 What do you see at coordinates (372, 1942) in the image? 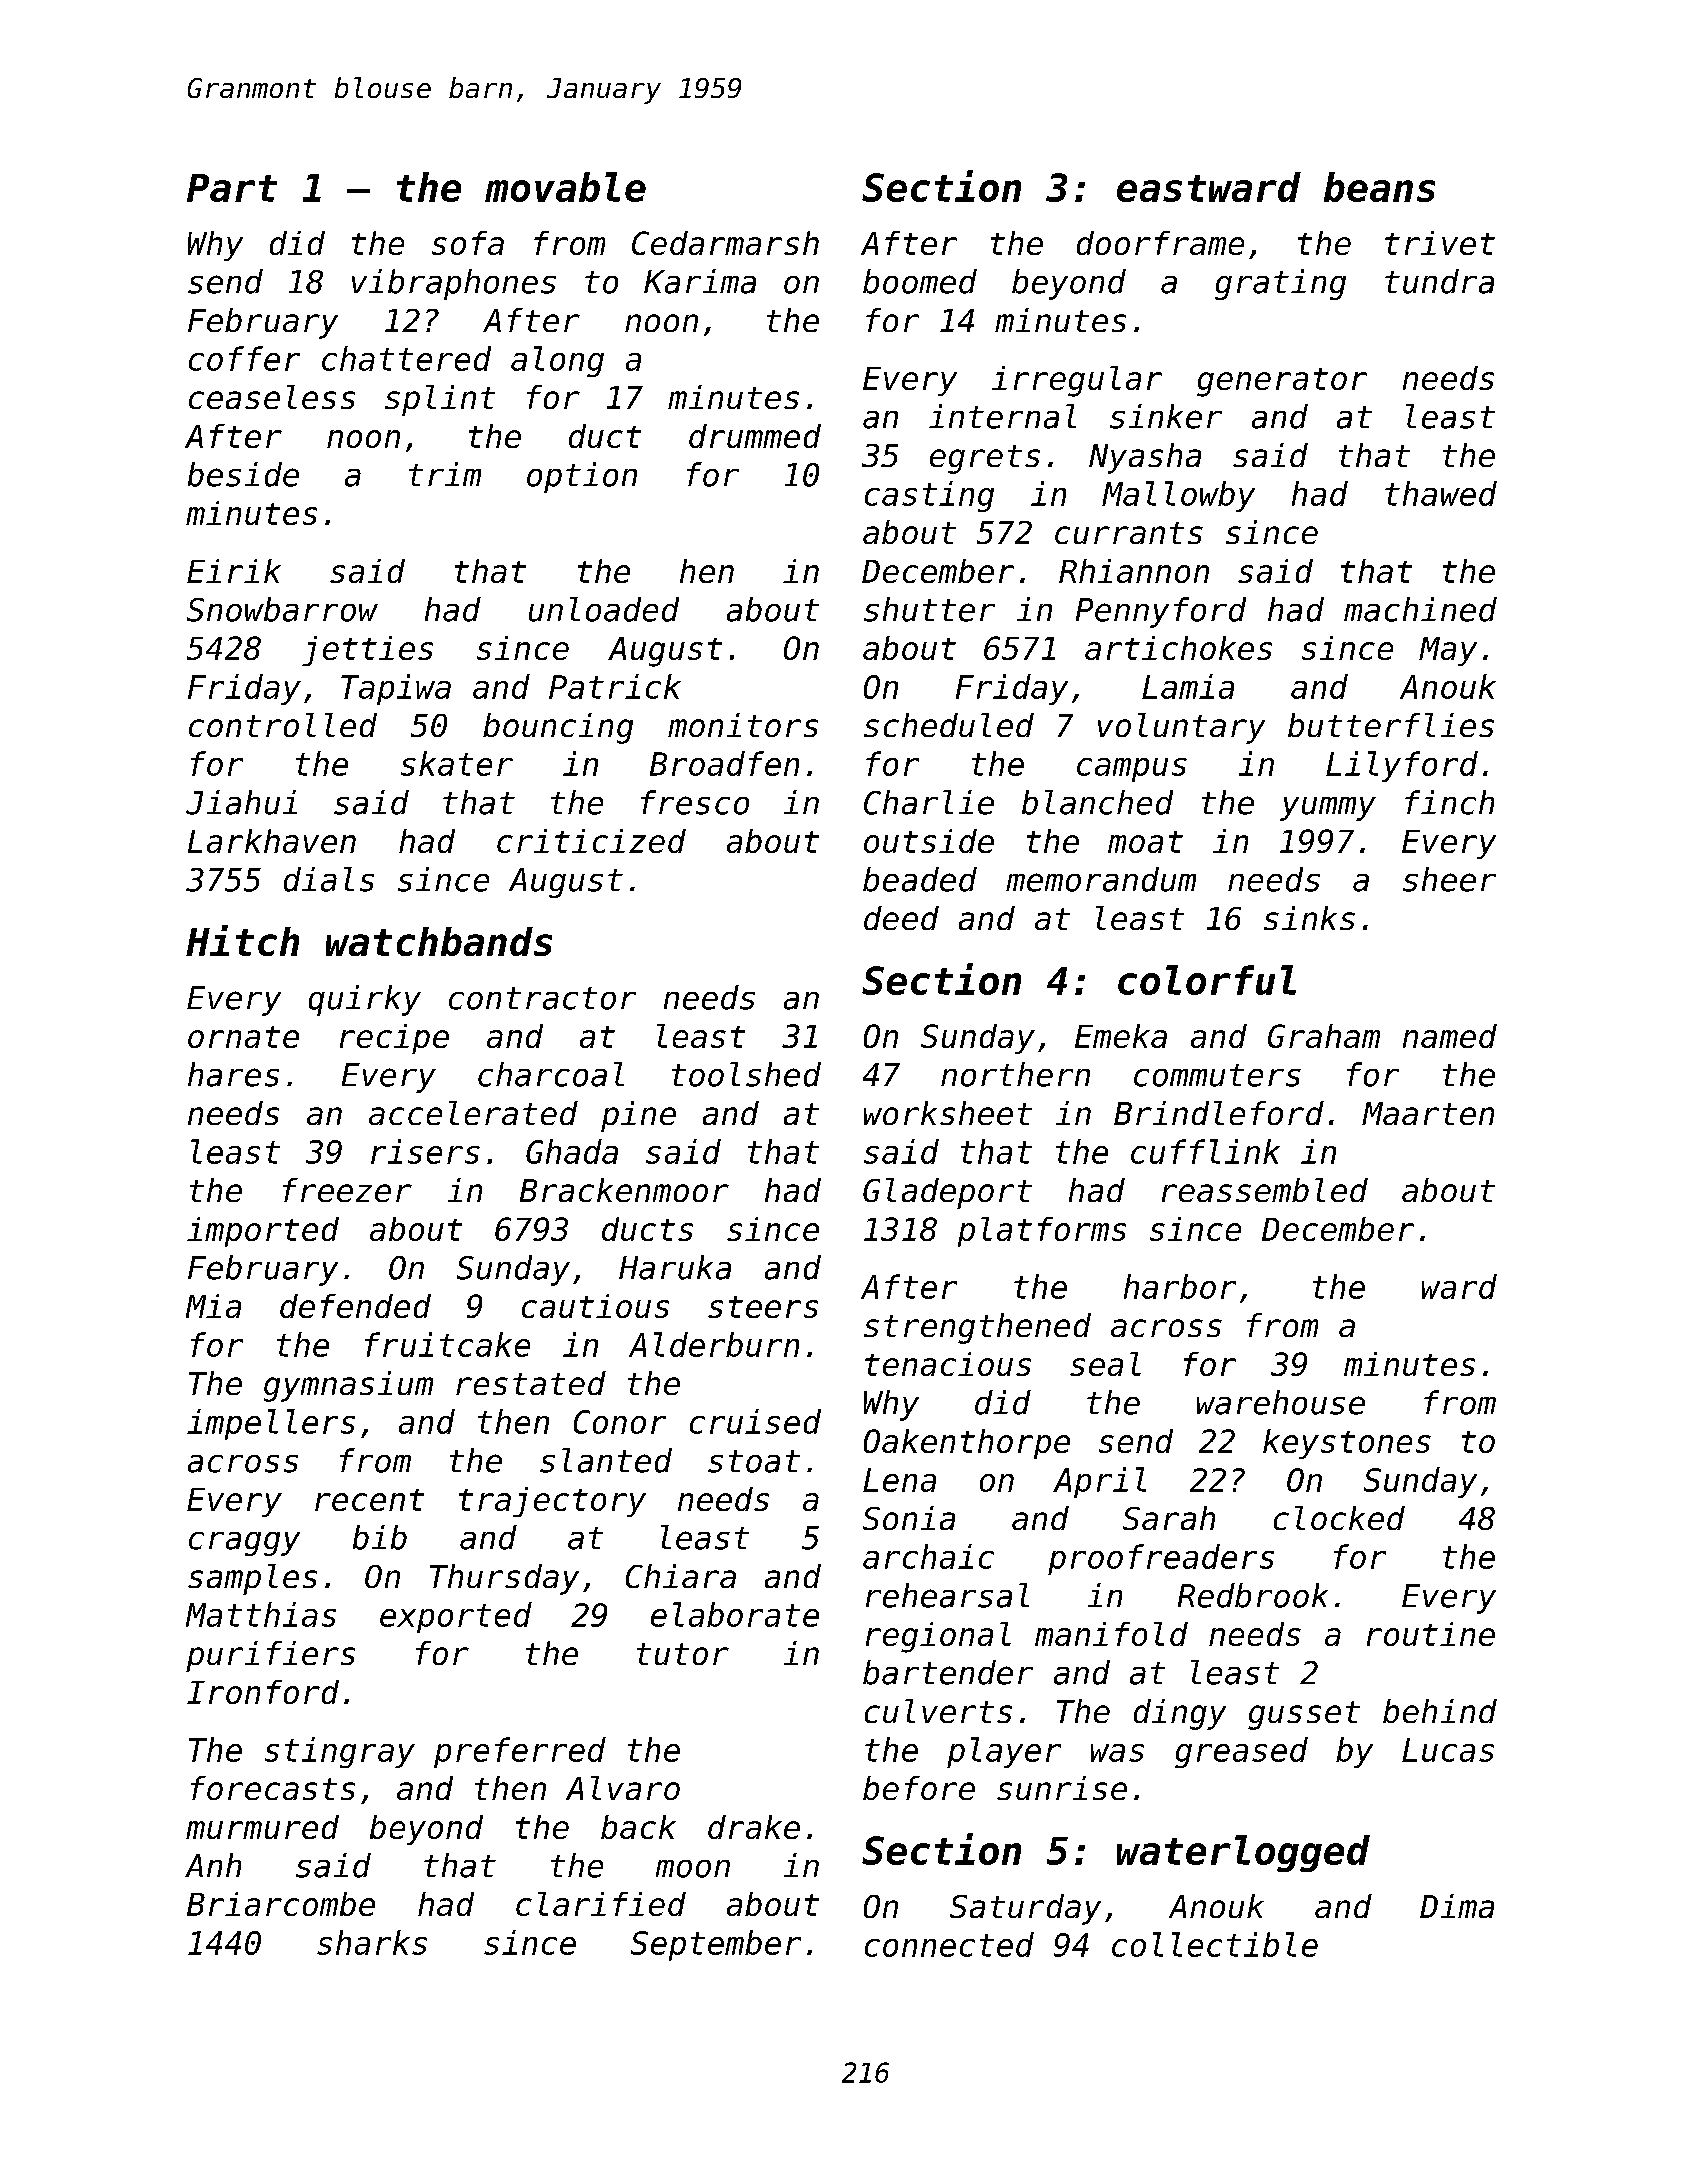
I see `sharks` at bounding box center [372, 1942].
